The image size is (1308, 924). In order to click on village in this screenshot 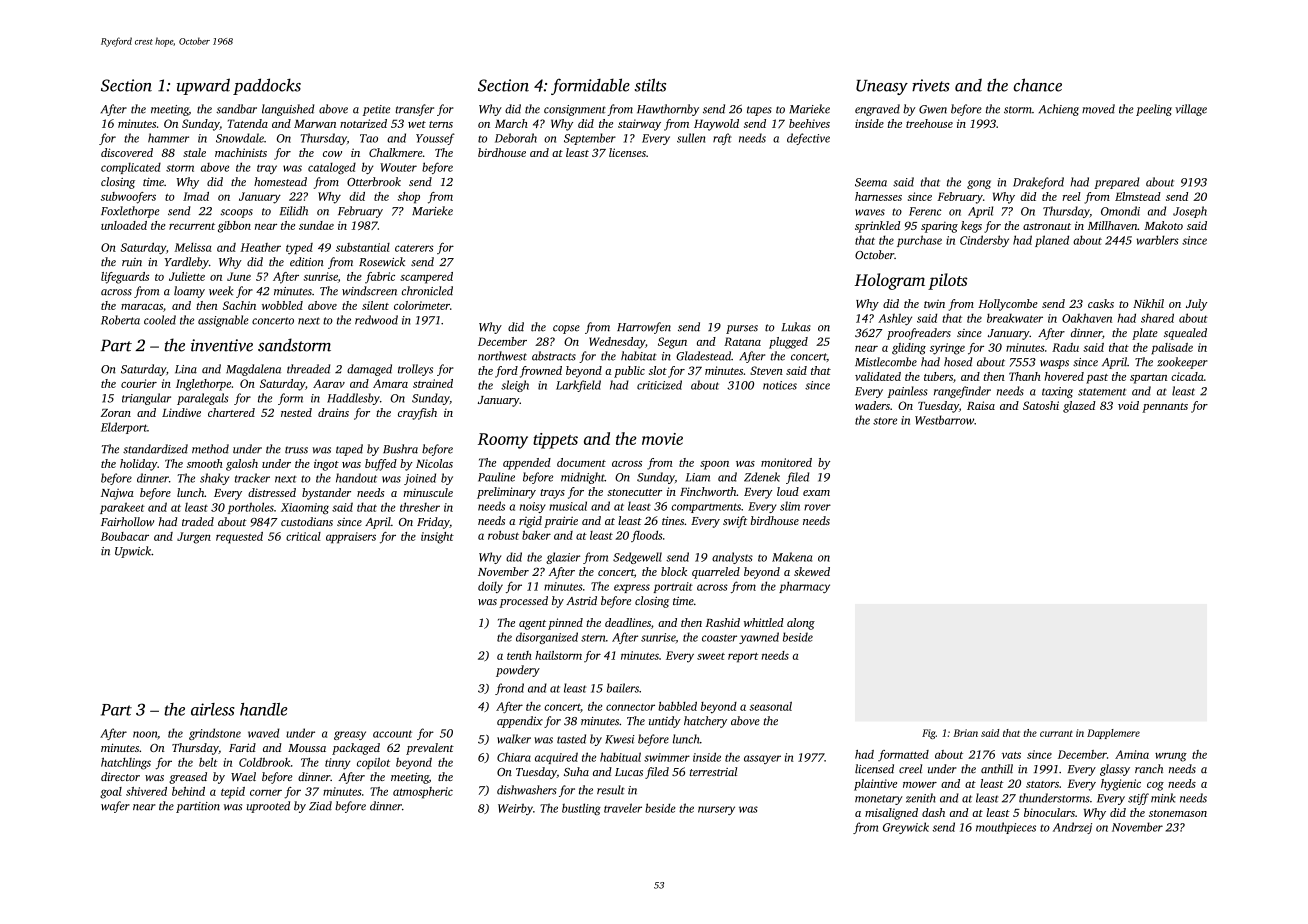, I will do `click(1191, 110)`.
